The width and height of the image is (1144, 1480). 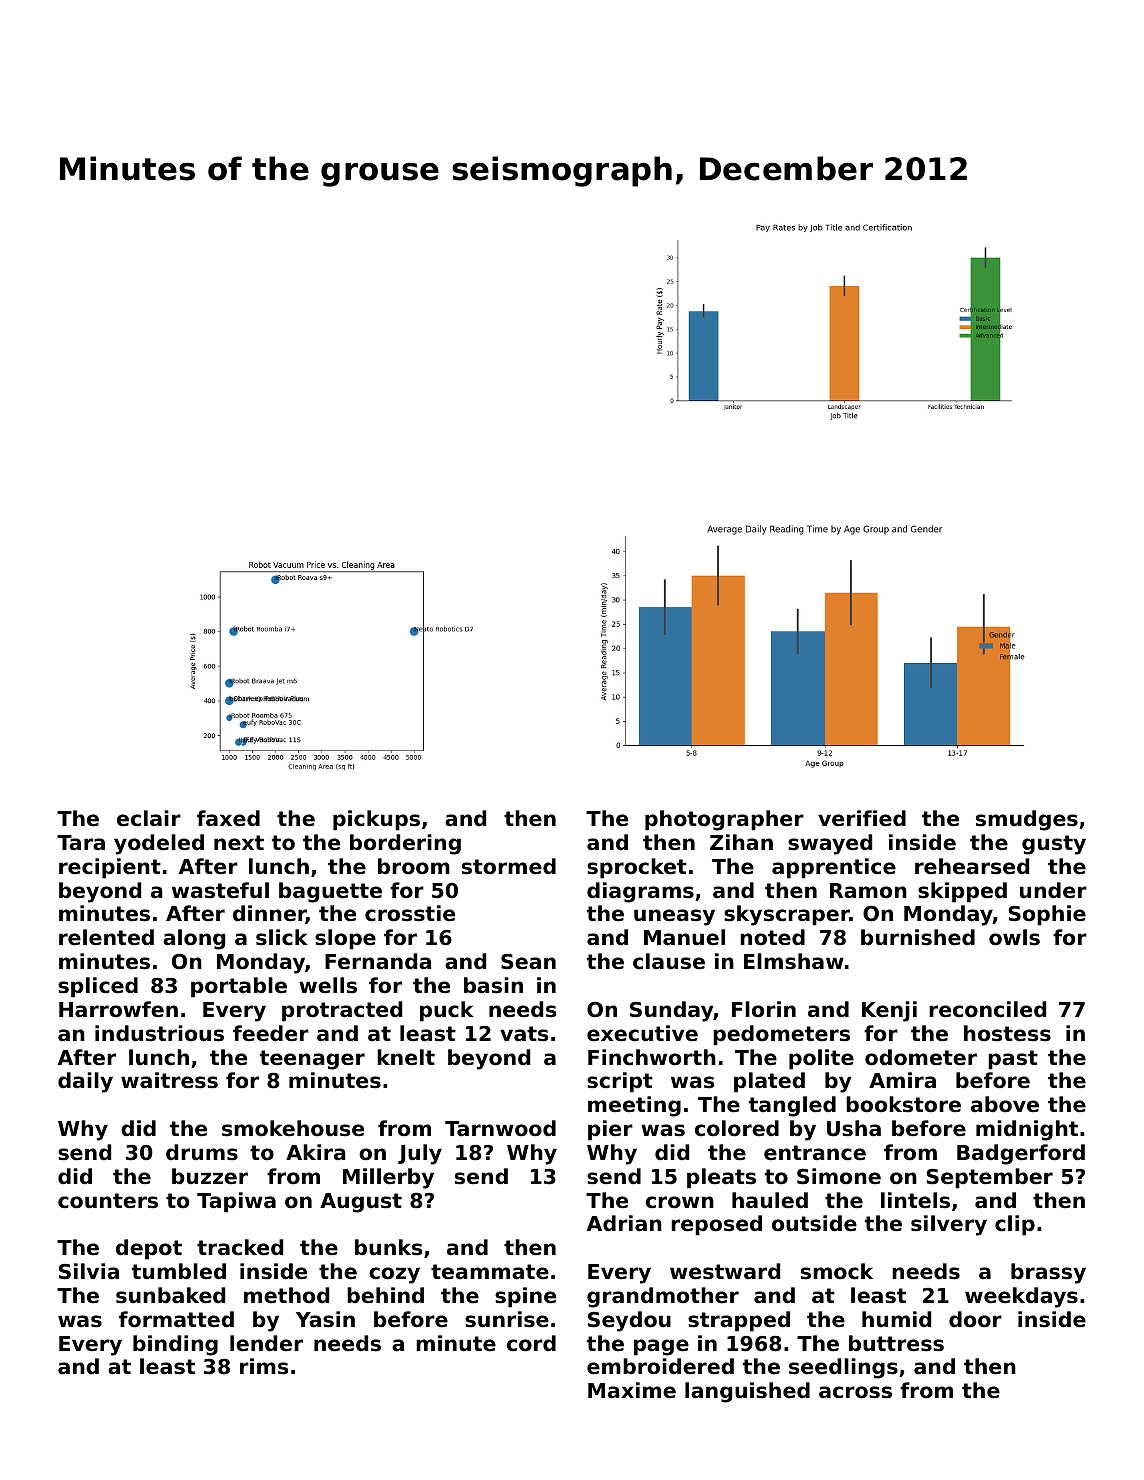 What do you see at coordinates (376, 820) in the image?
I see `pickups` at bounding box center [376, 820].
